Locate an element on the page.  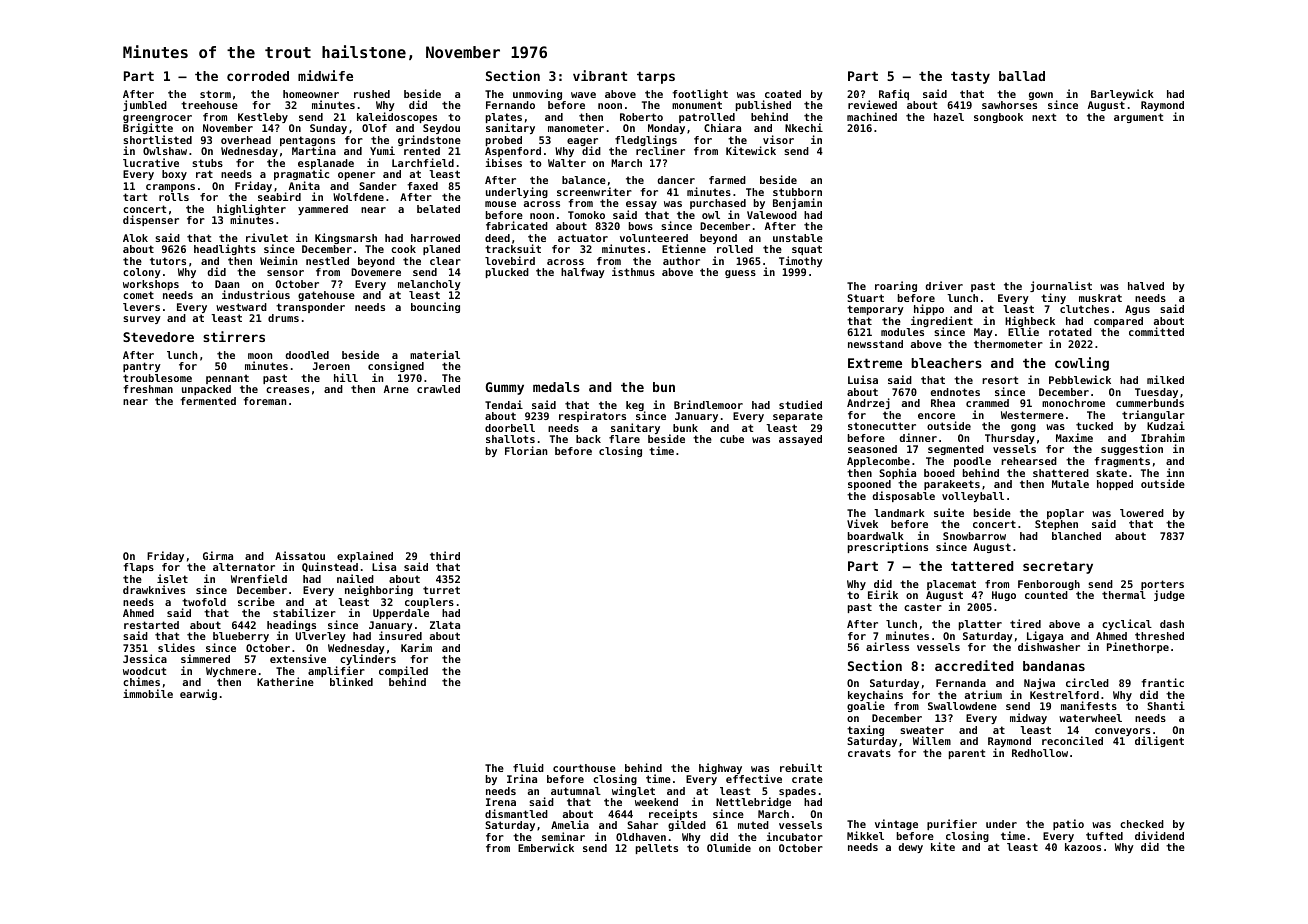
Hugo is located at coordinates (1004, 596).
